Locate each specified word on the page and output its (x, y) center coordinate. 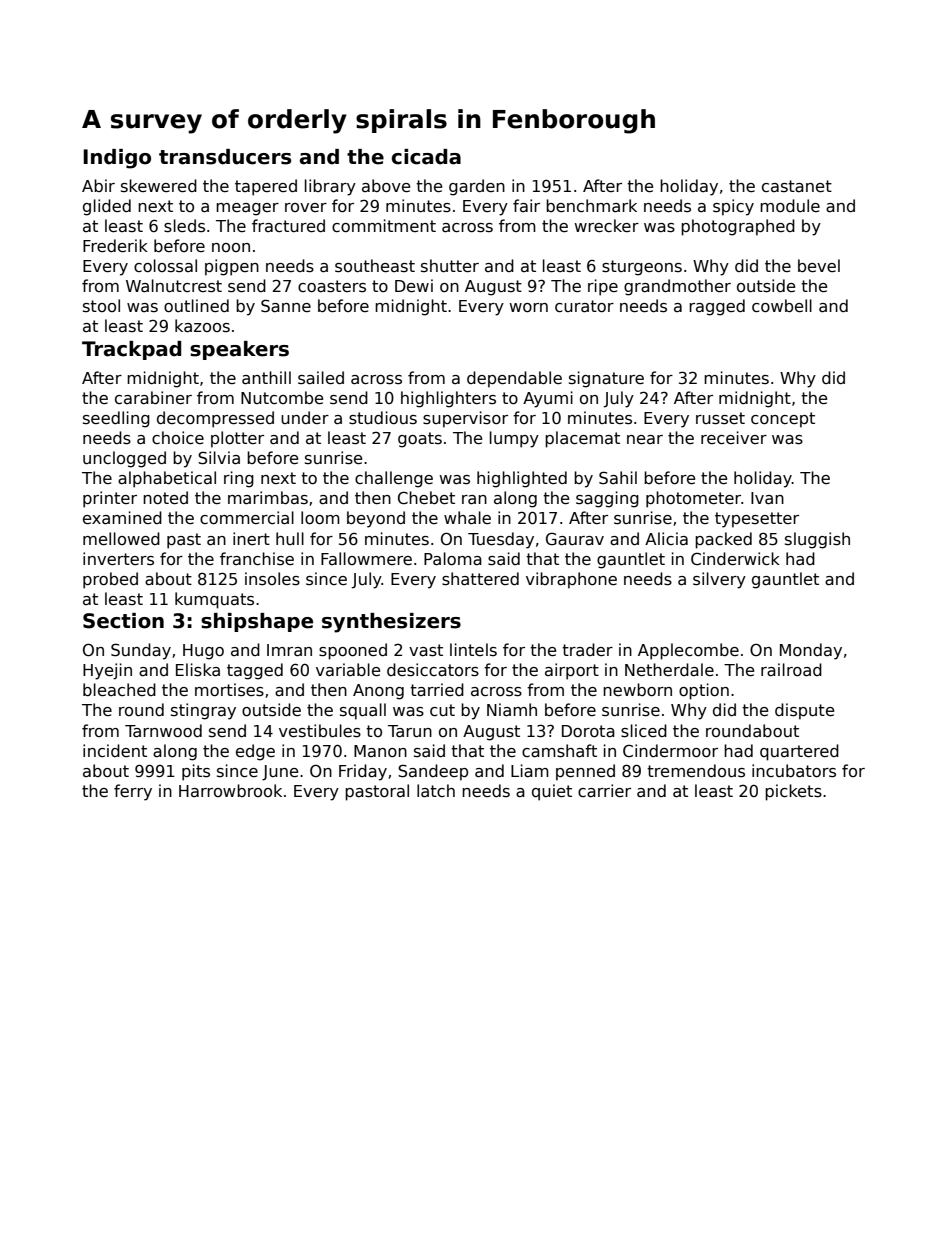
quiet (552, 792)
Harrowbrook (230, 790)
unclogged (124, 459)
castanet (797, 186)
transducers (225, 157)
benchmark (591, 206)
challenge (394, 479)
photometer (693, 499)
